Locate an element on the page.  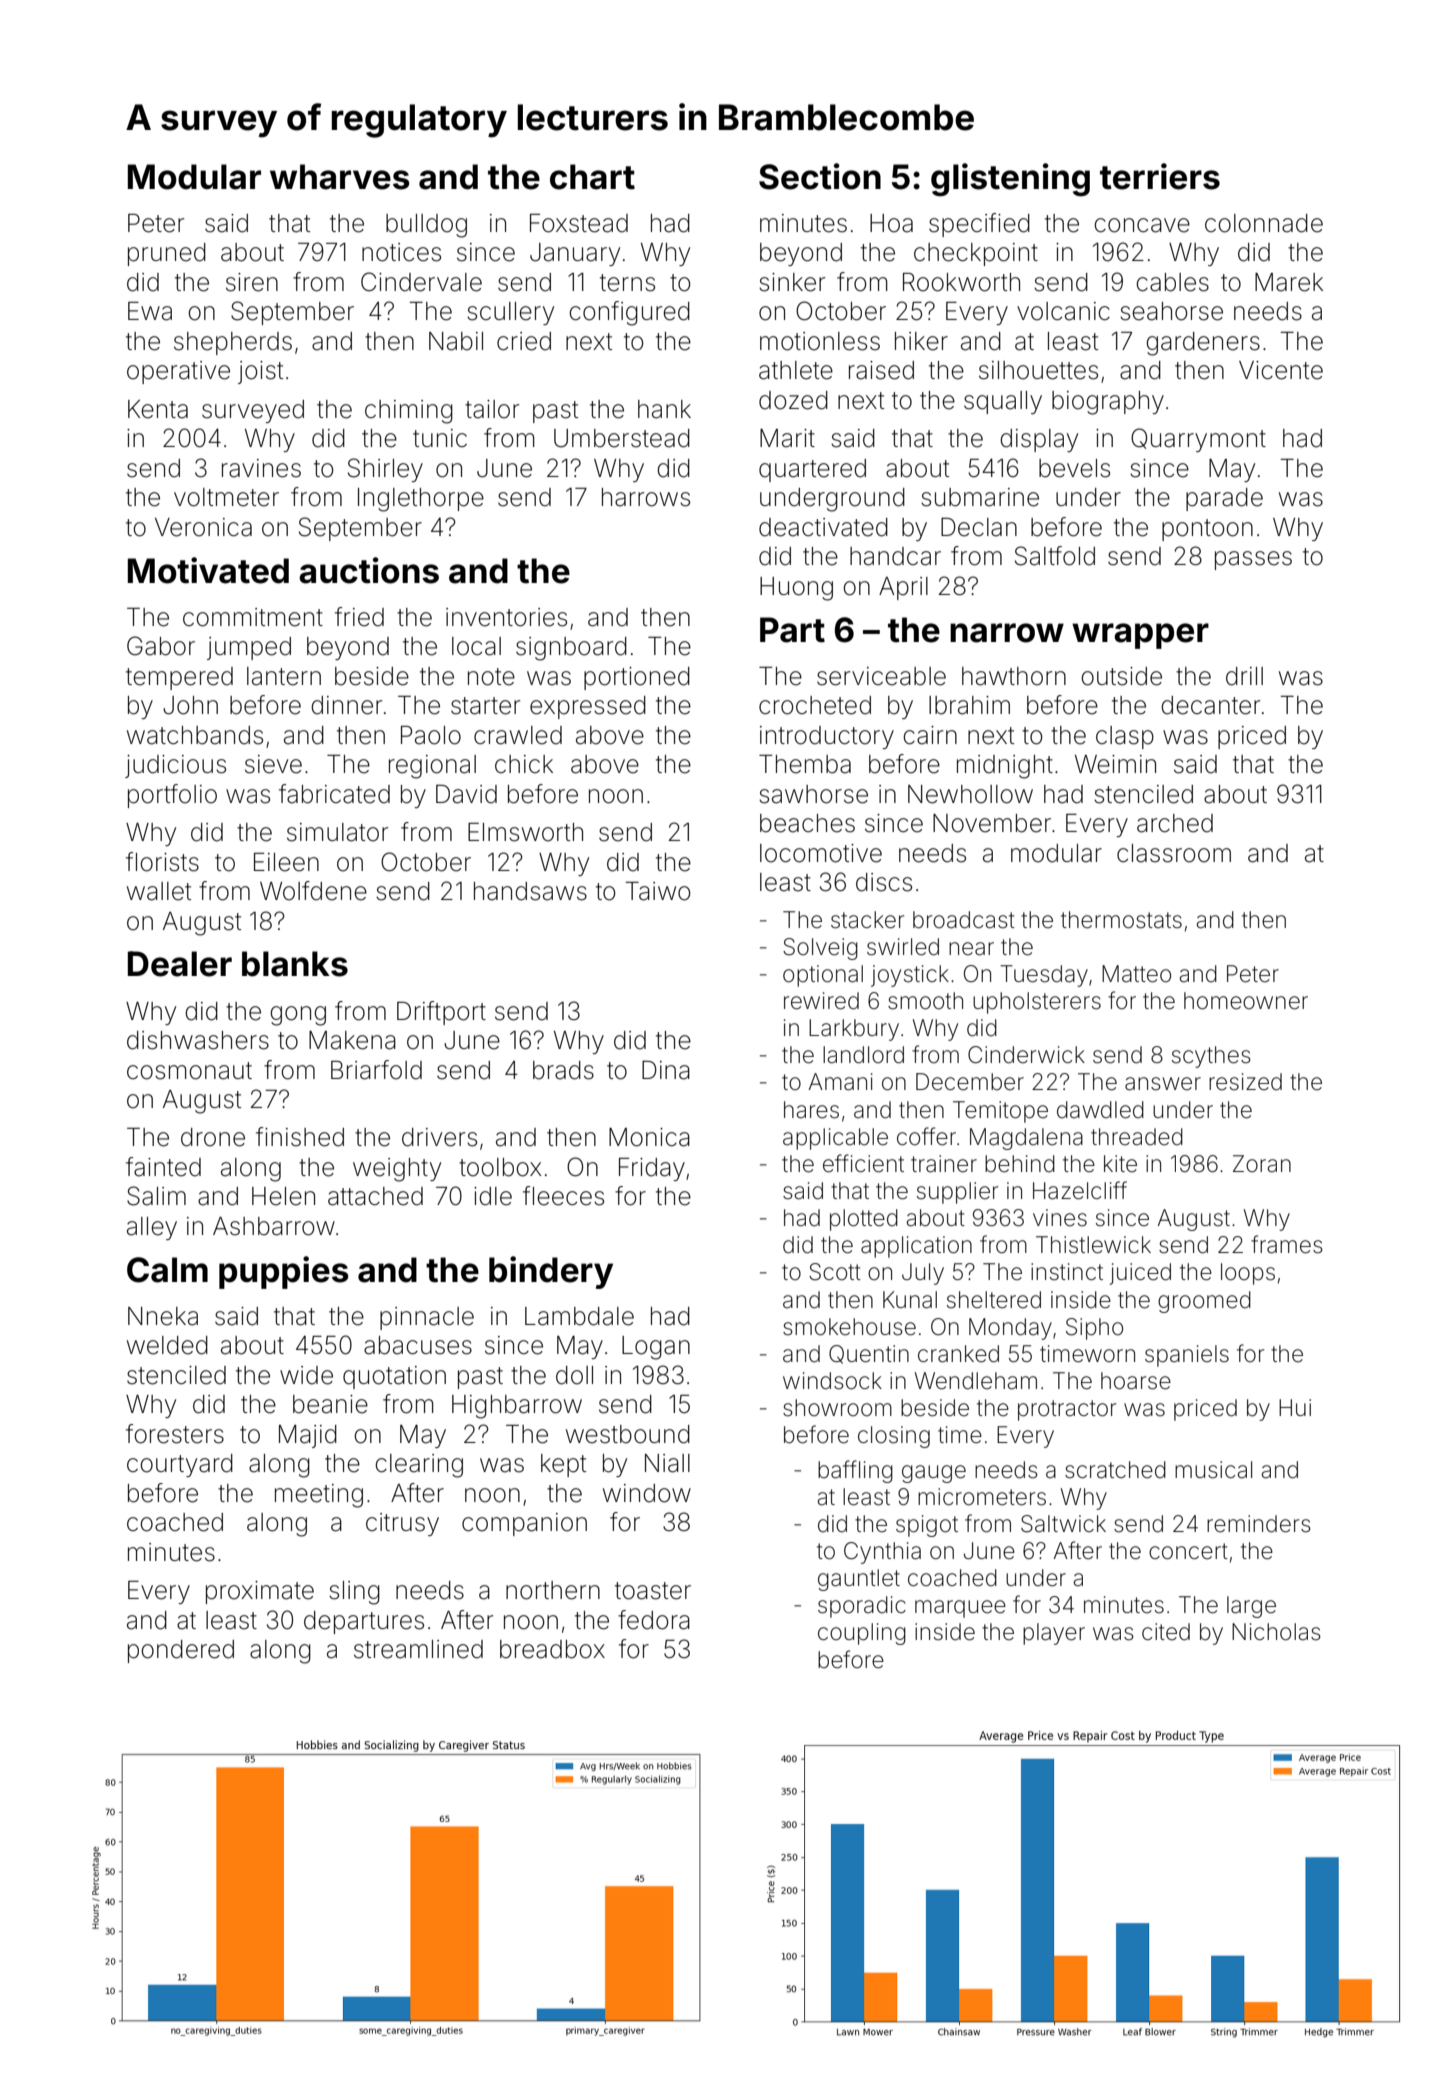
submarine is located at coordinates (980, 497).
